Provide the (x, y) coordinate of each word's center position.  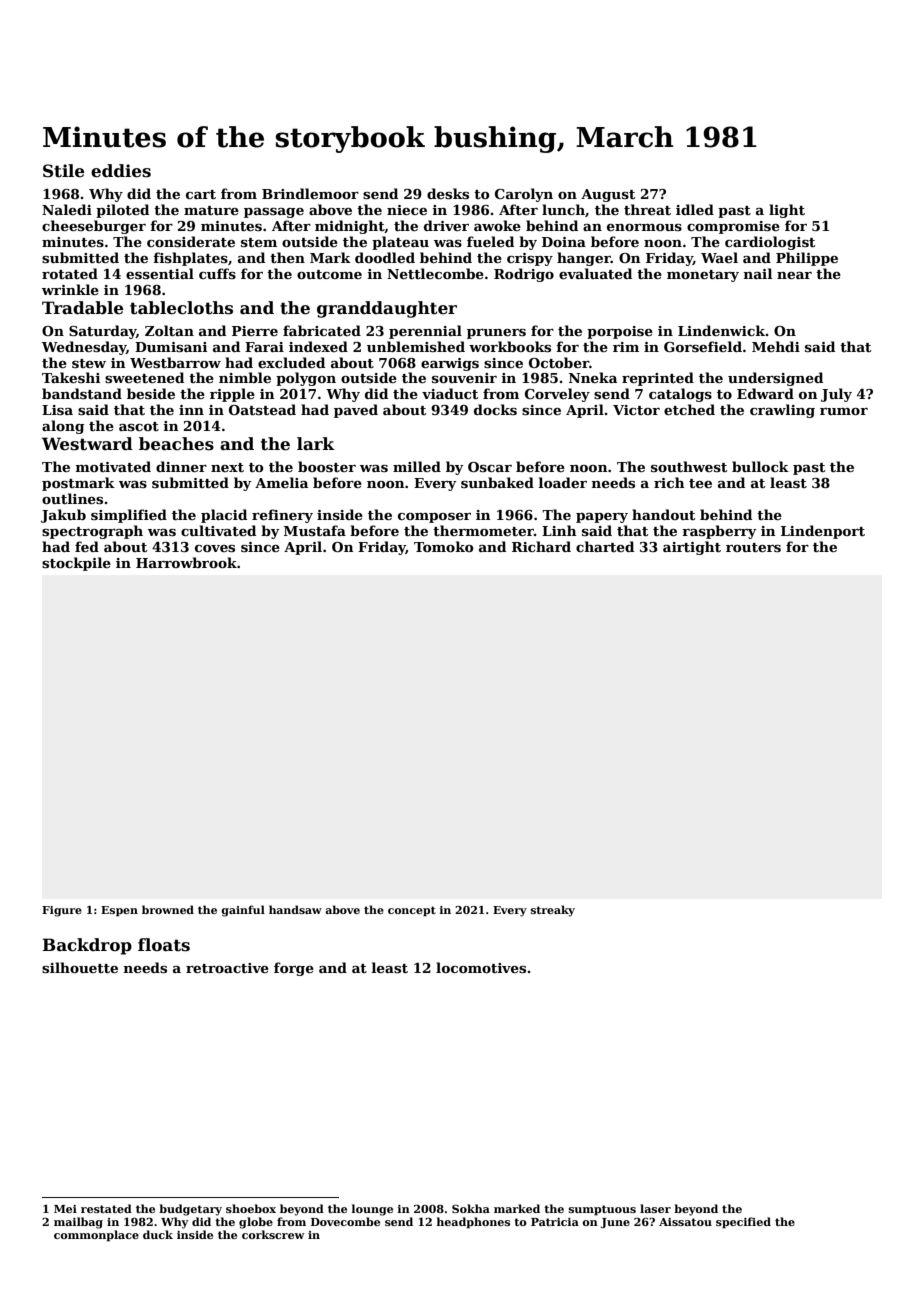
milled (417, 466)
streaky (553, 911)
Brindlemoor (310, 193)
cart (201, 194)
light (787, 211)
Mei (65, 1209)
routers (753, 547)
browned (168, 909)
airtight (692, 548)
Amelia (281, 482)
